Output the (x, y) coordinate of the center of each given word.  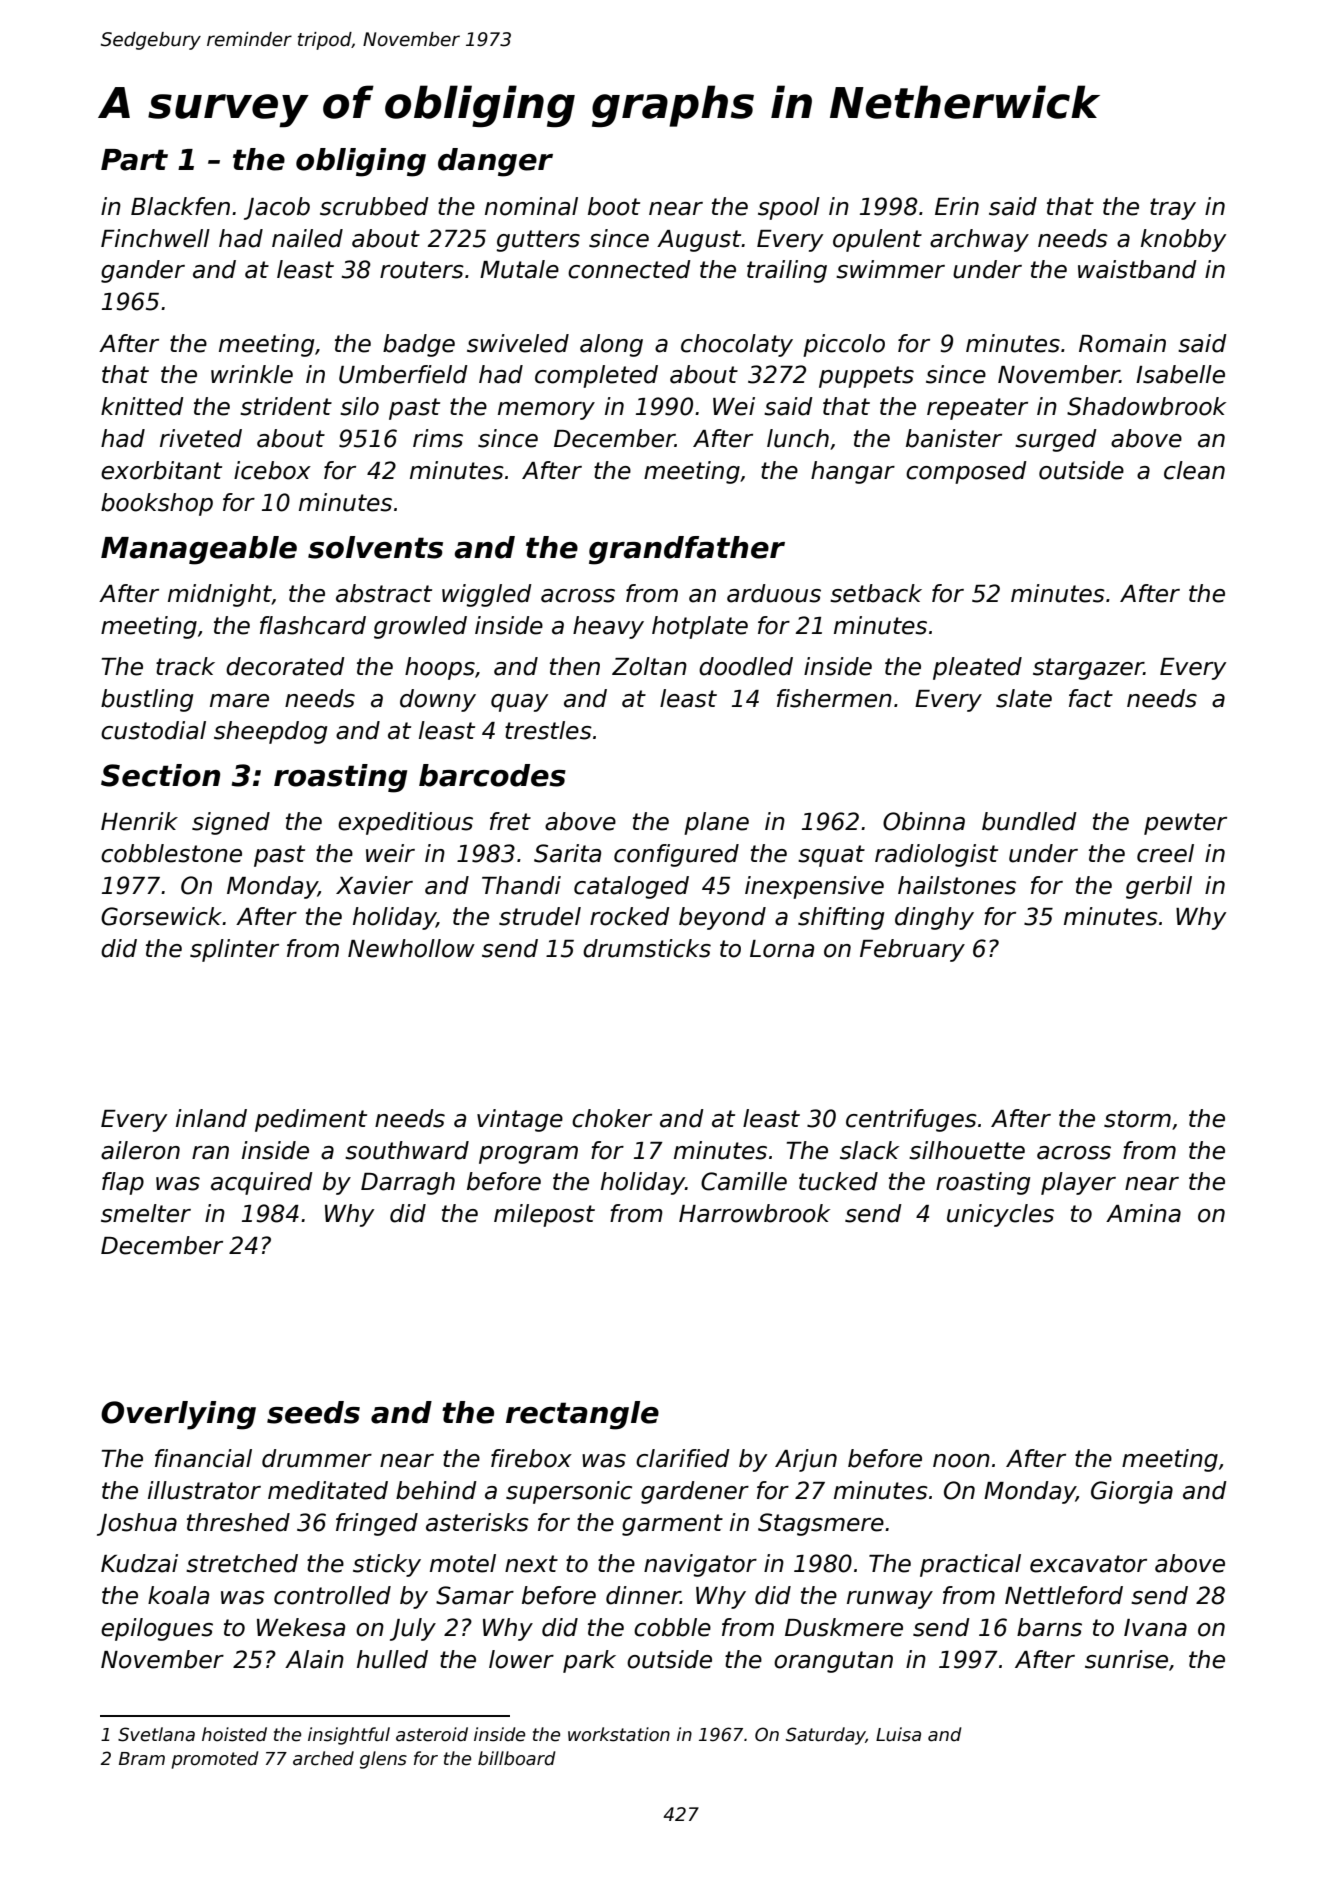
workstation (619, 1734)
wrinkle (252, 374)
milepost (544, 1215)
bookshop (157, 504)
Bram (142, 1759)
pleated (977, 668)
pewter (1185, 824)
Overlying (178, 1415)
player (1078, 1183)
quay (519, 703)
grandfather (687, 550)
